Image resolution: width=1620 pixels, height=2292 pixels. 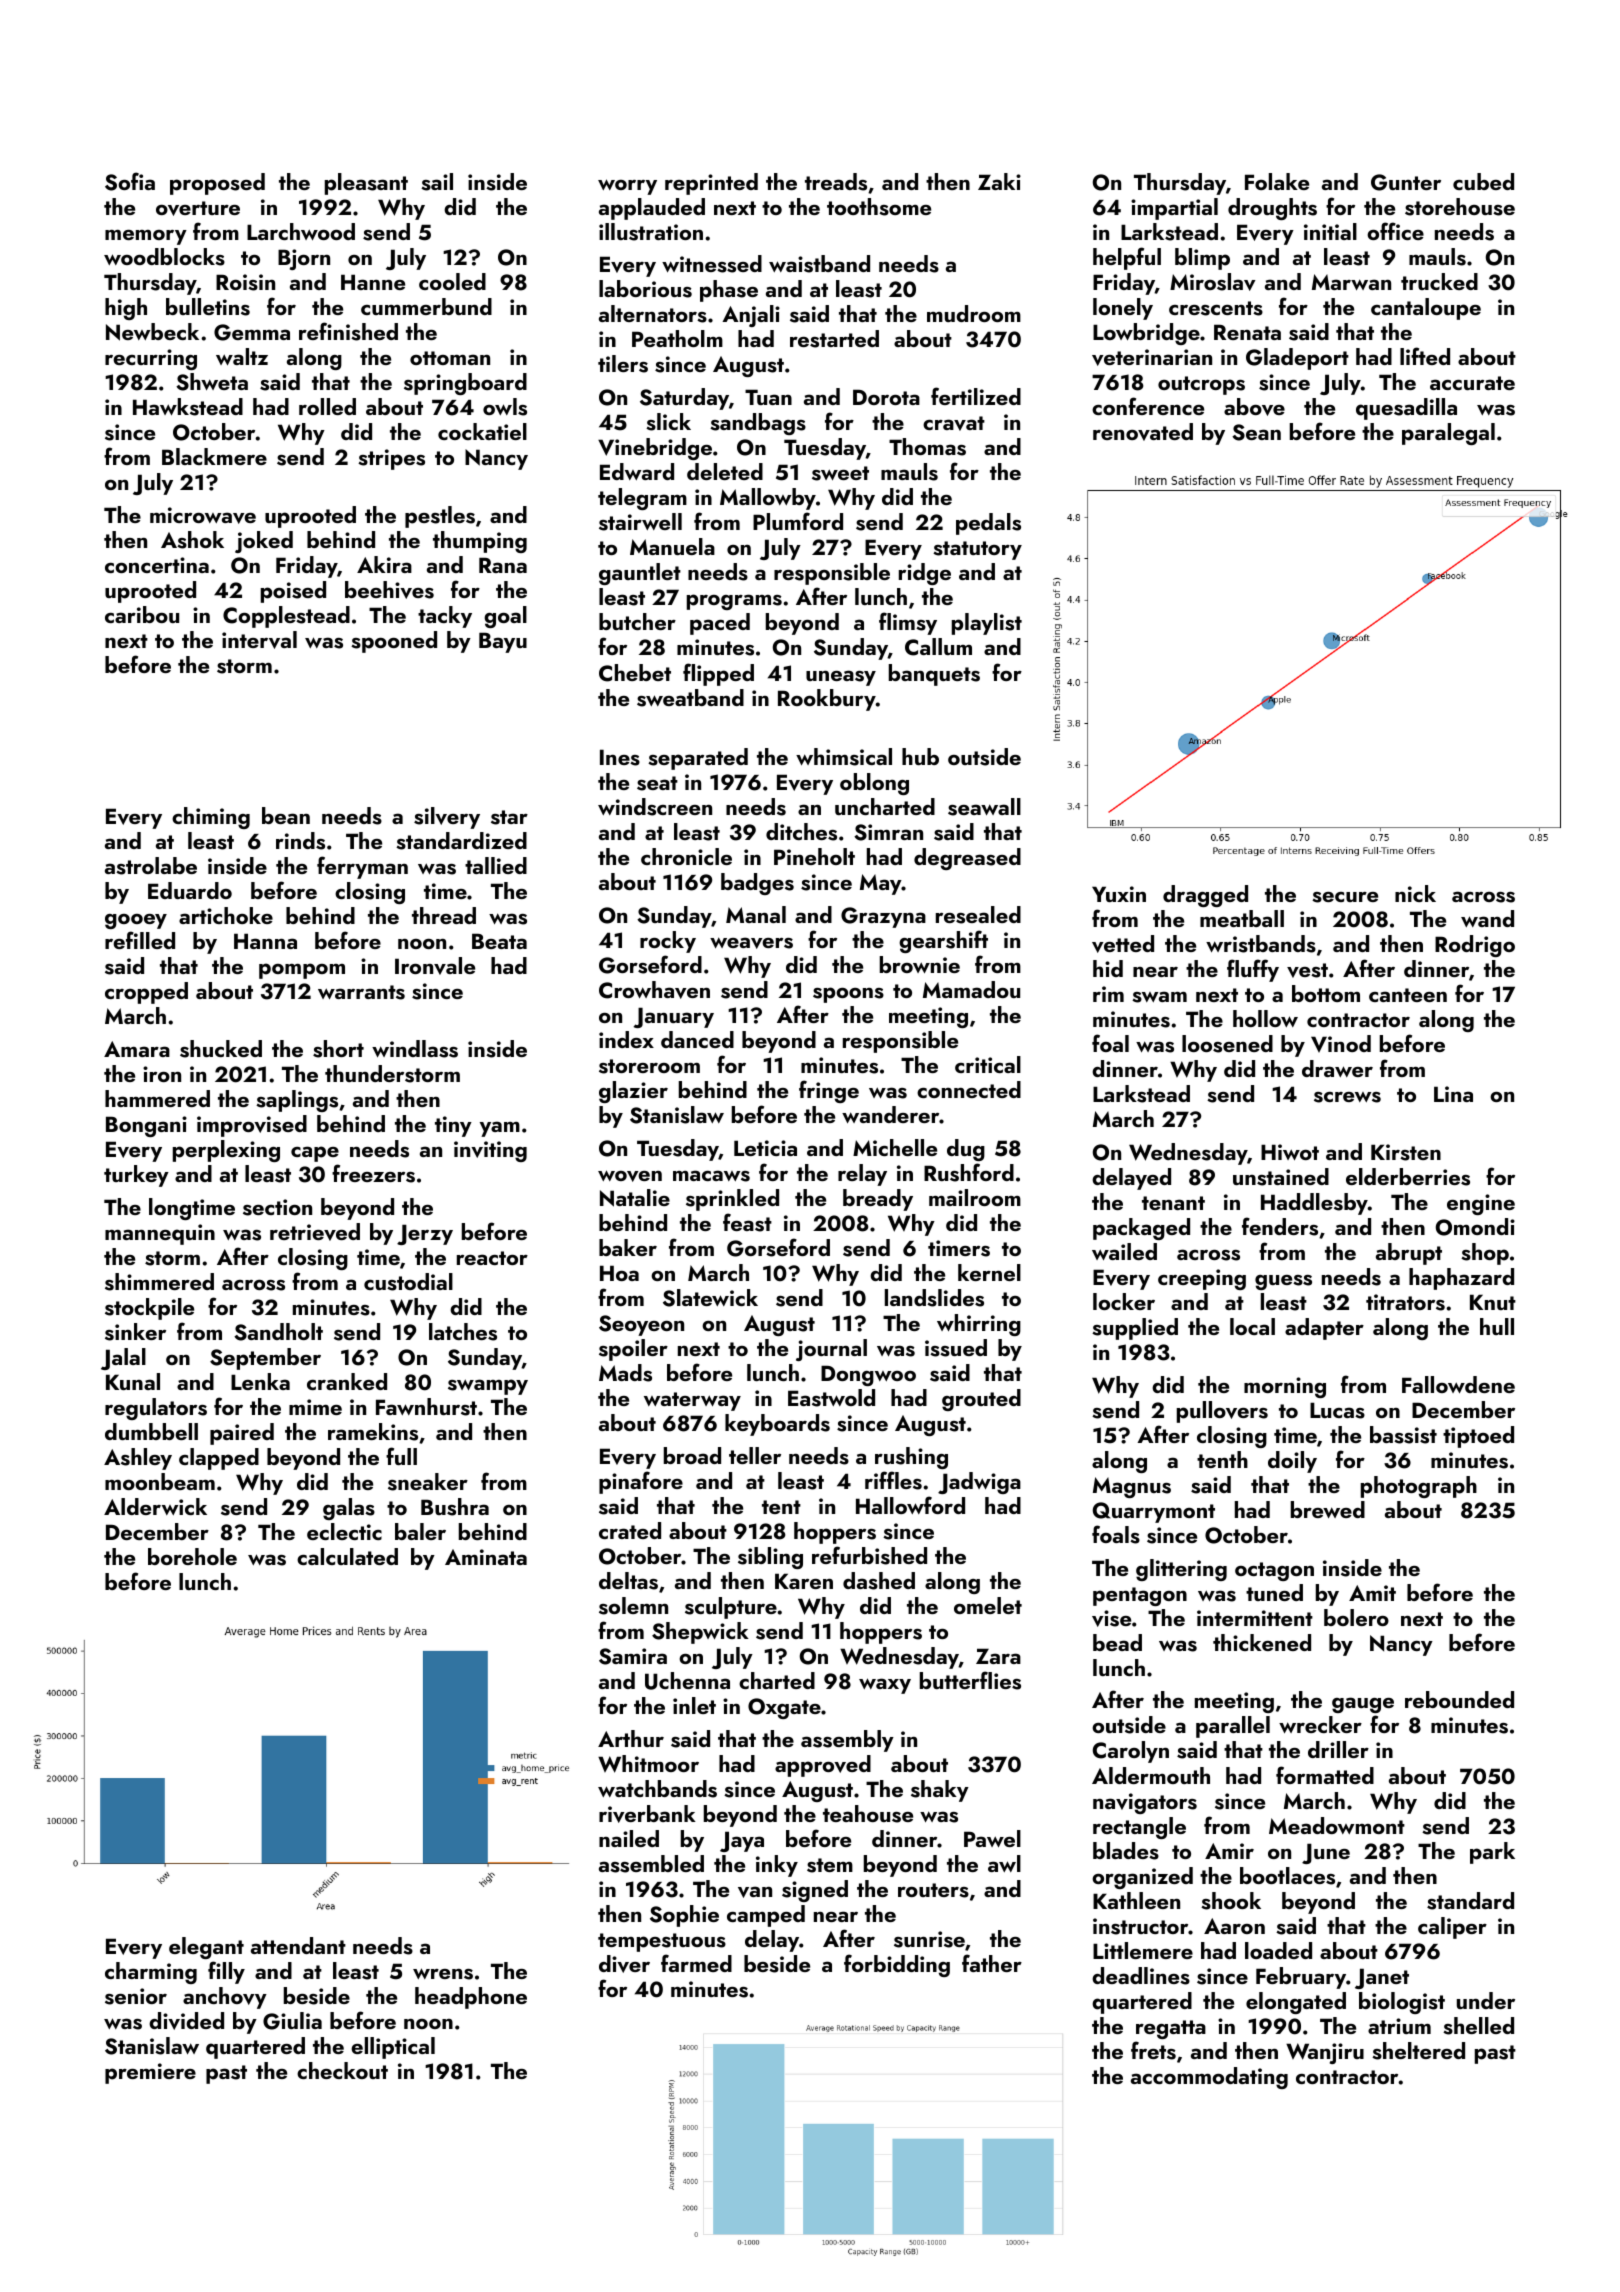 I want to click on perplexing, so click(x=226, y=1151).
